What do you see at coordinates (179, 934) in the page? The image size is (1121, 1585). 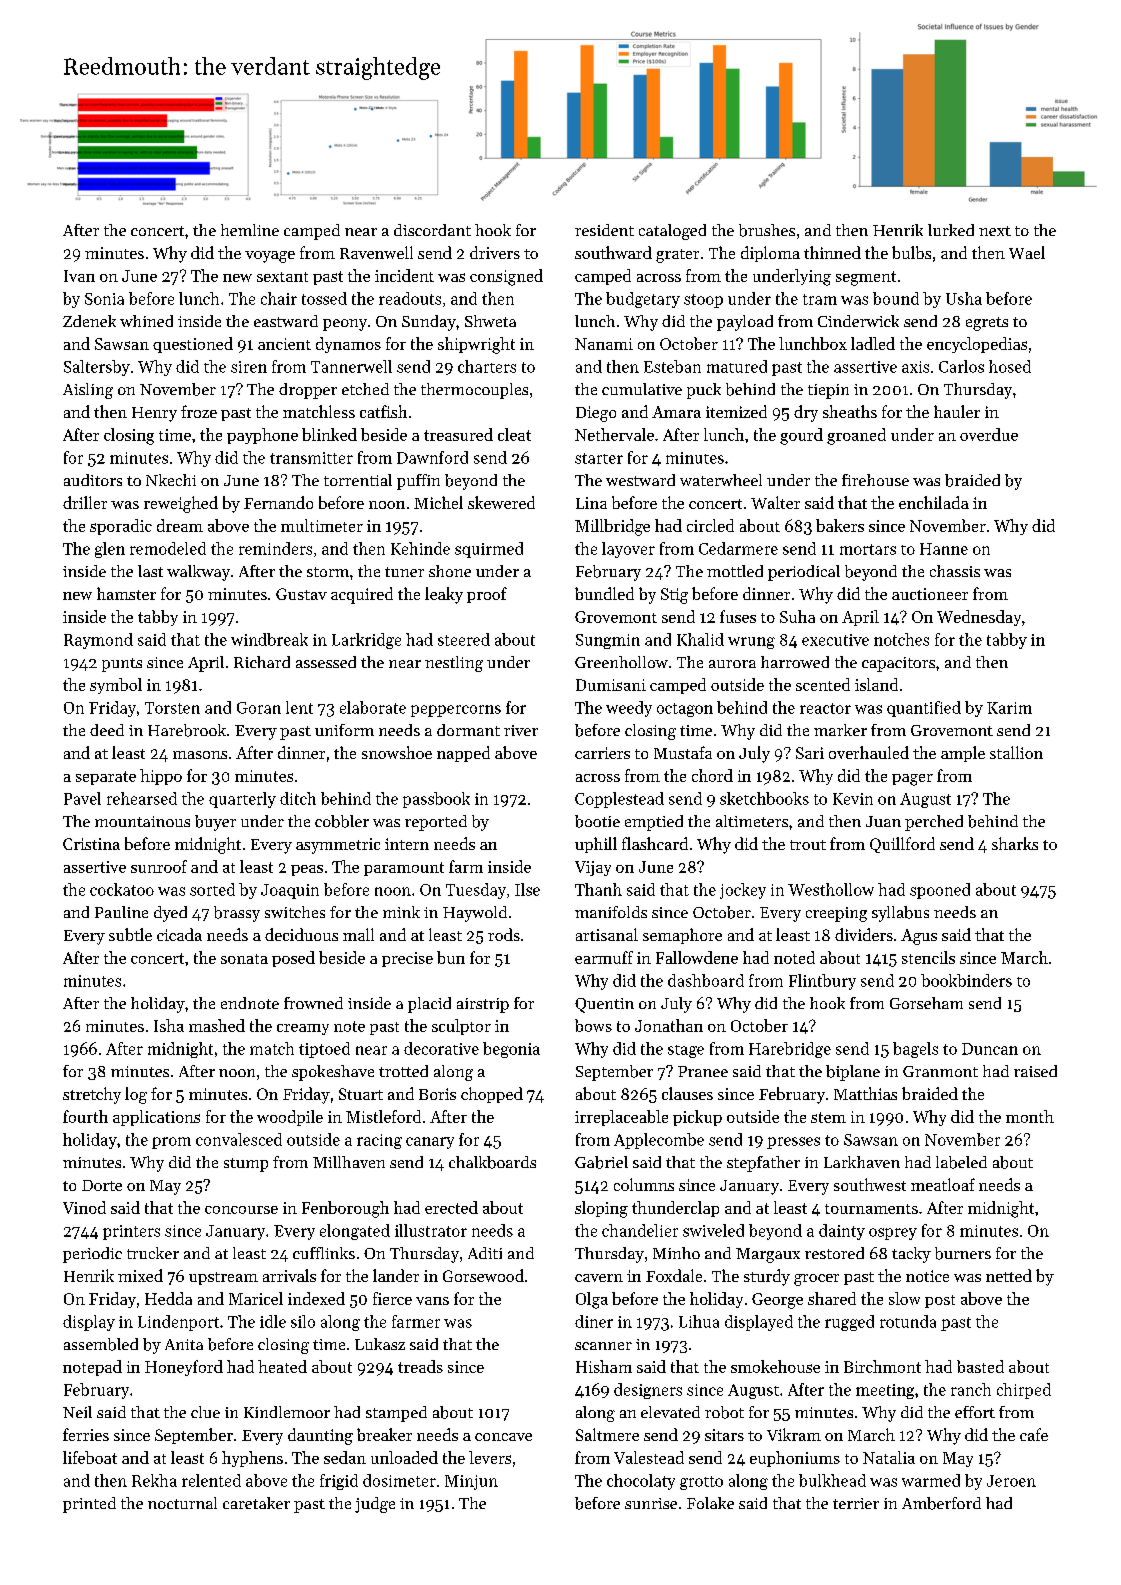 I see `cicada` at bounding box center [179, 934].
